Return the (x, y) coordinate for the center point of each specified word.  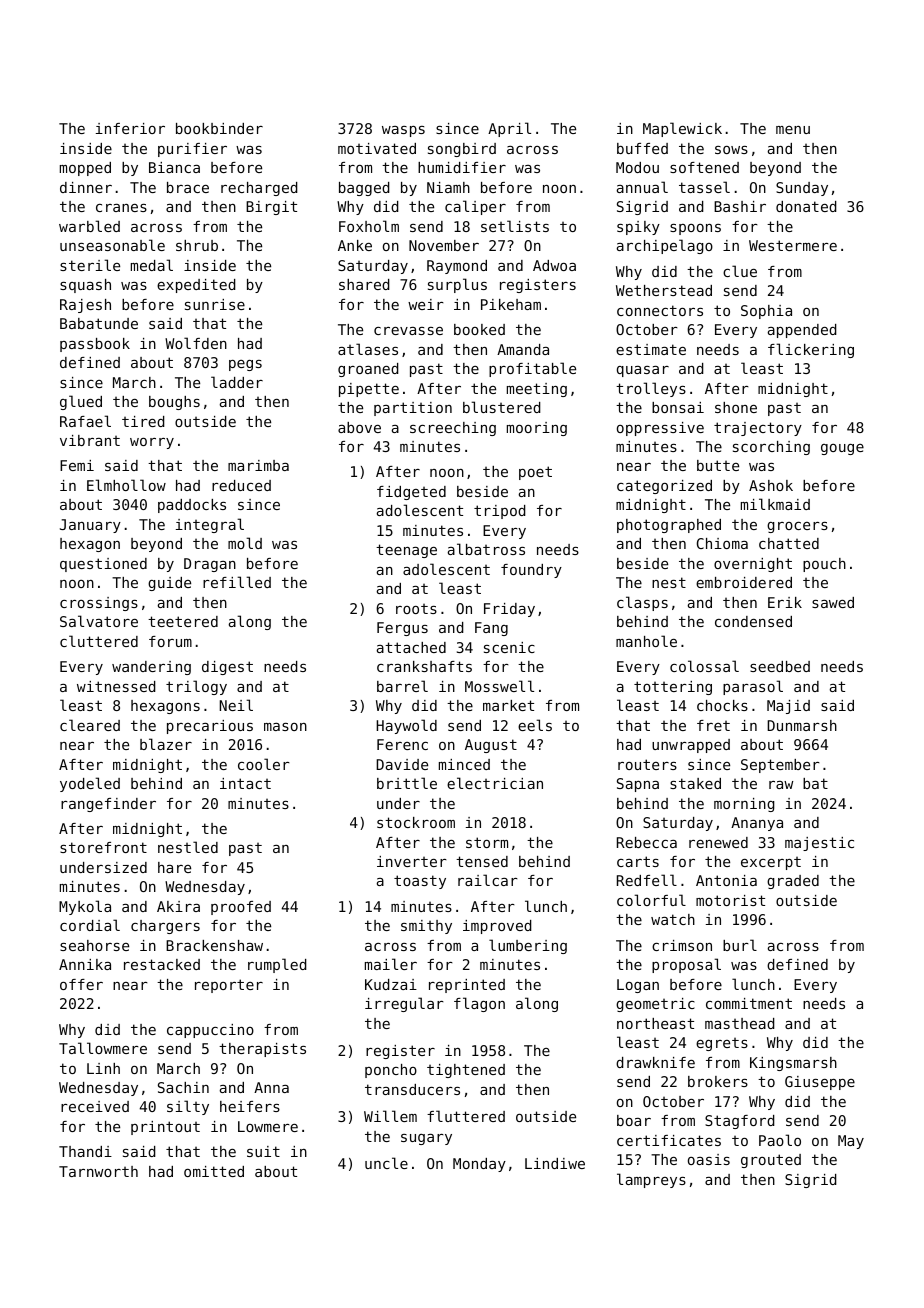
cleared (90, 725)
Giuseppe (820, 1083)
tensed (482, 861)
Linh (103, 1068)
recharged (259, 189)
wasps (403, 131)
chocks (722, 705)
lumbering (528, 946)
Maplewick (682, 129)
